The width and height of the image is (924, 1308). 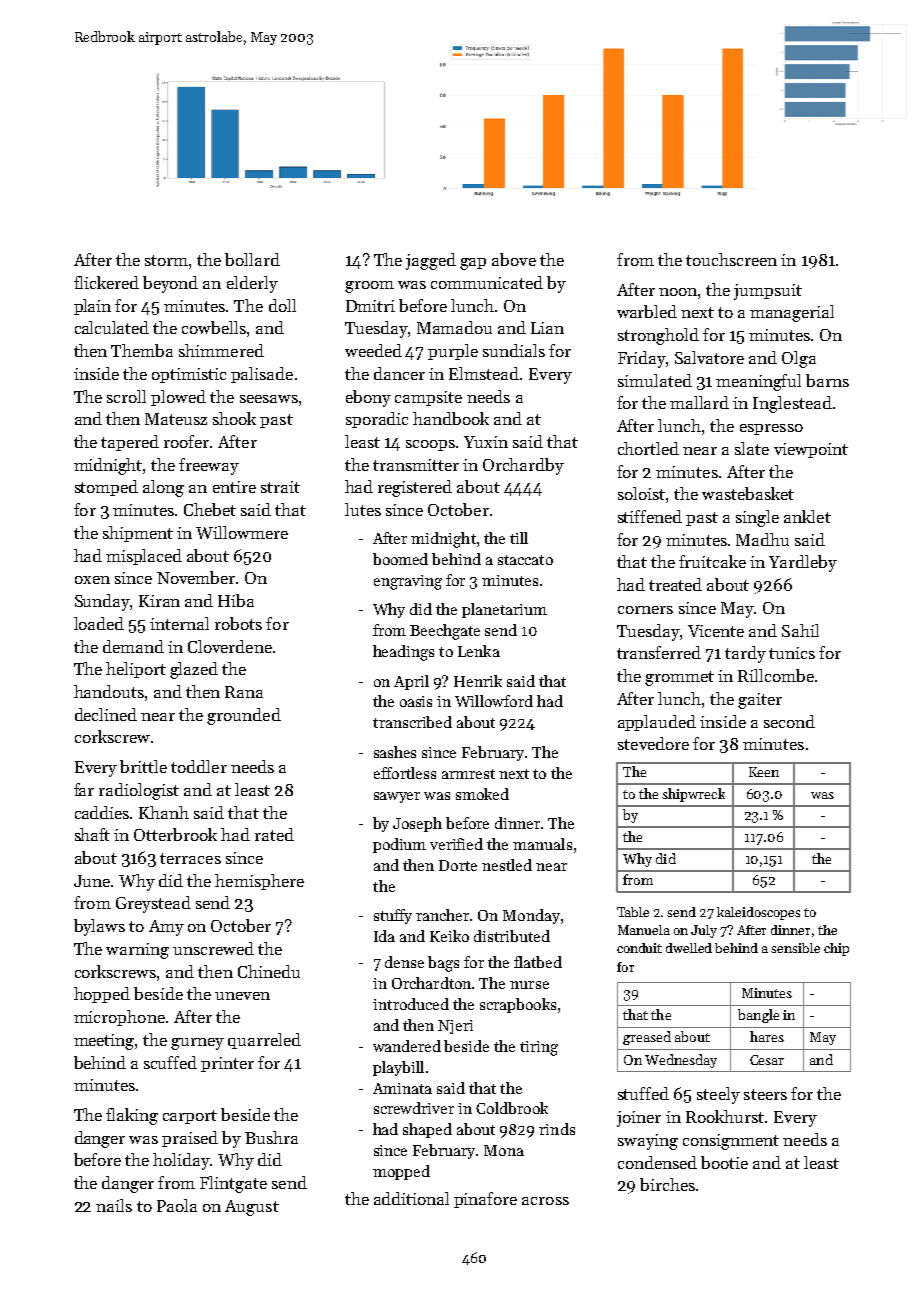 I want to click on manuals, so click(x=542, y=844).
